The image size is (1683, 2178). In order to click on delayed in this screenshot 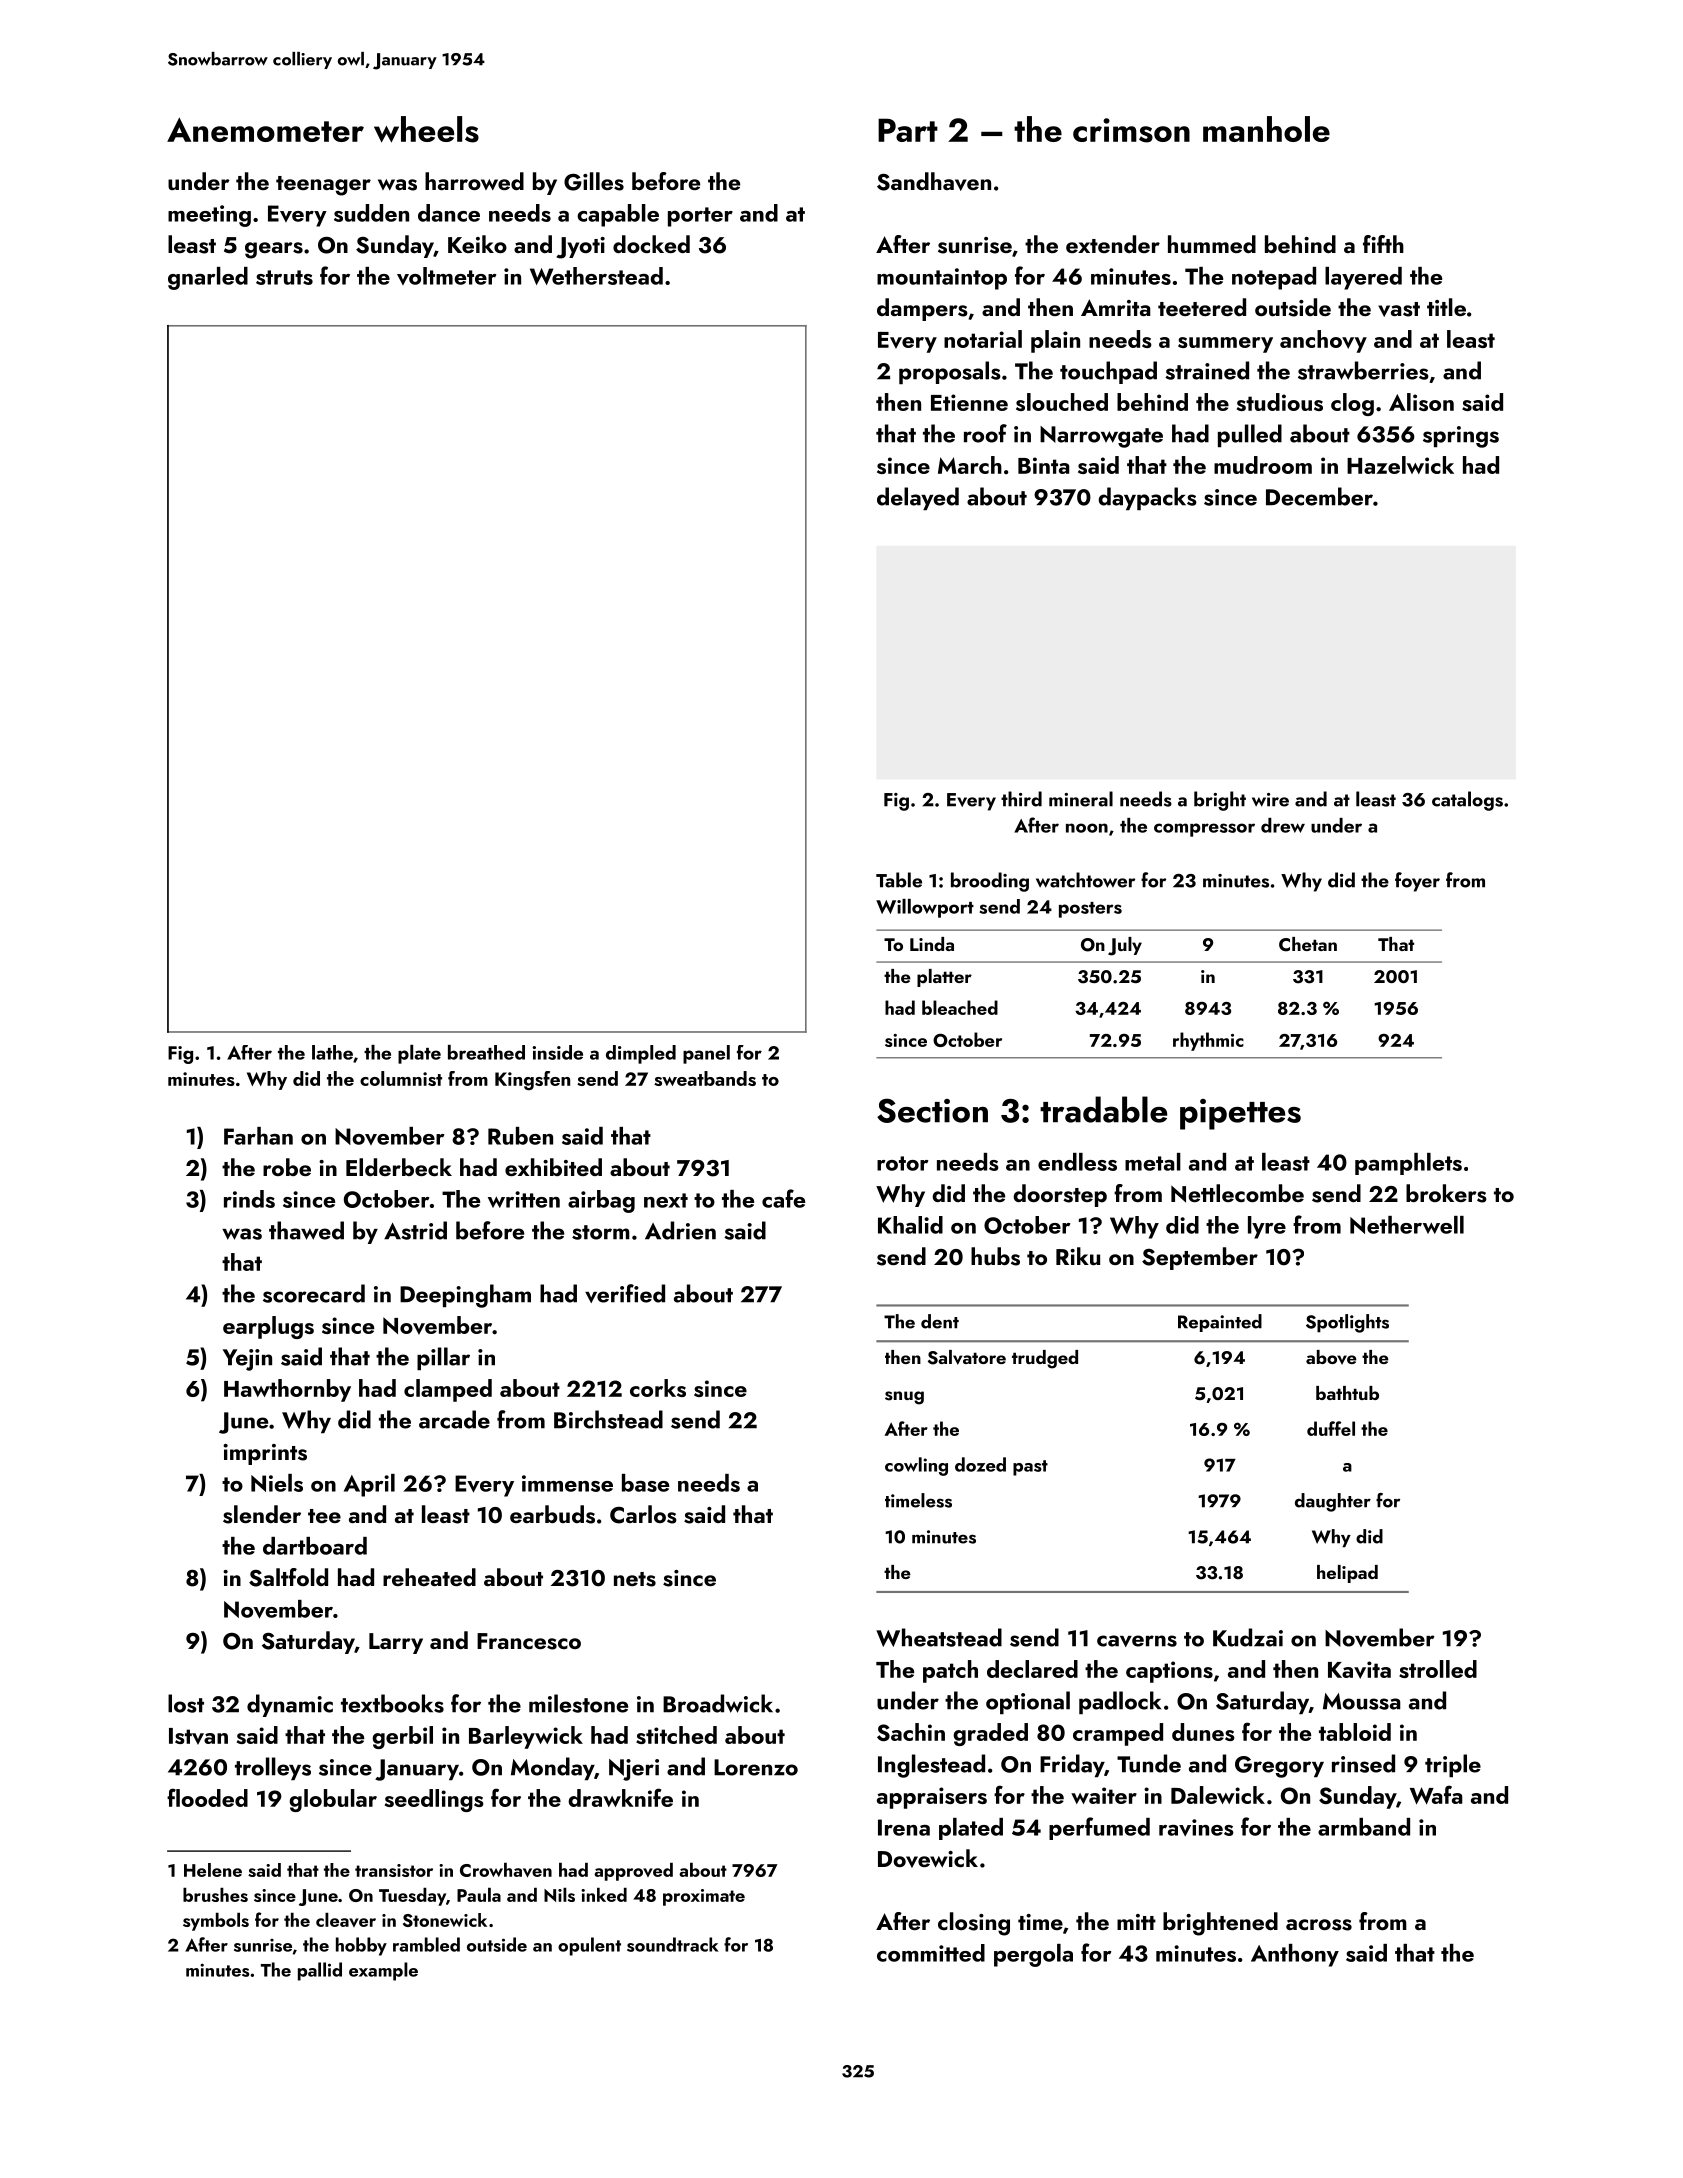, I will do `click(918, 498)`.
